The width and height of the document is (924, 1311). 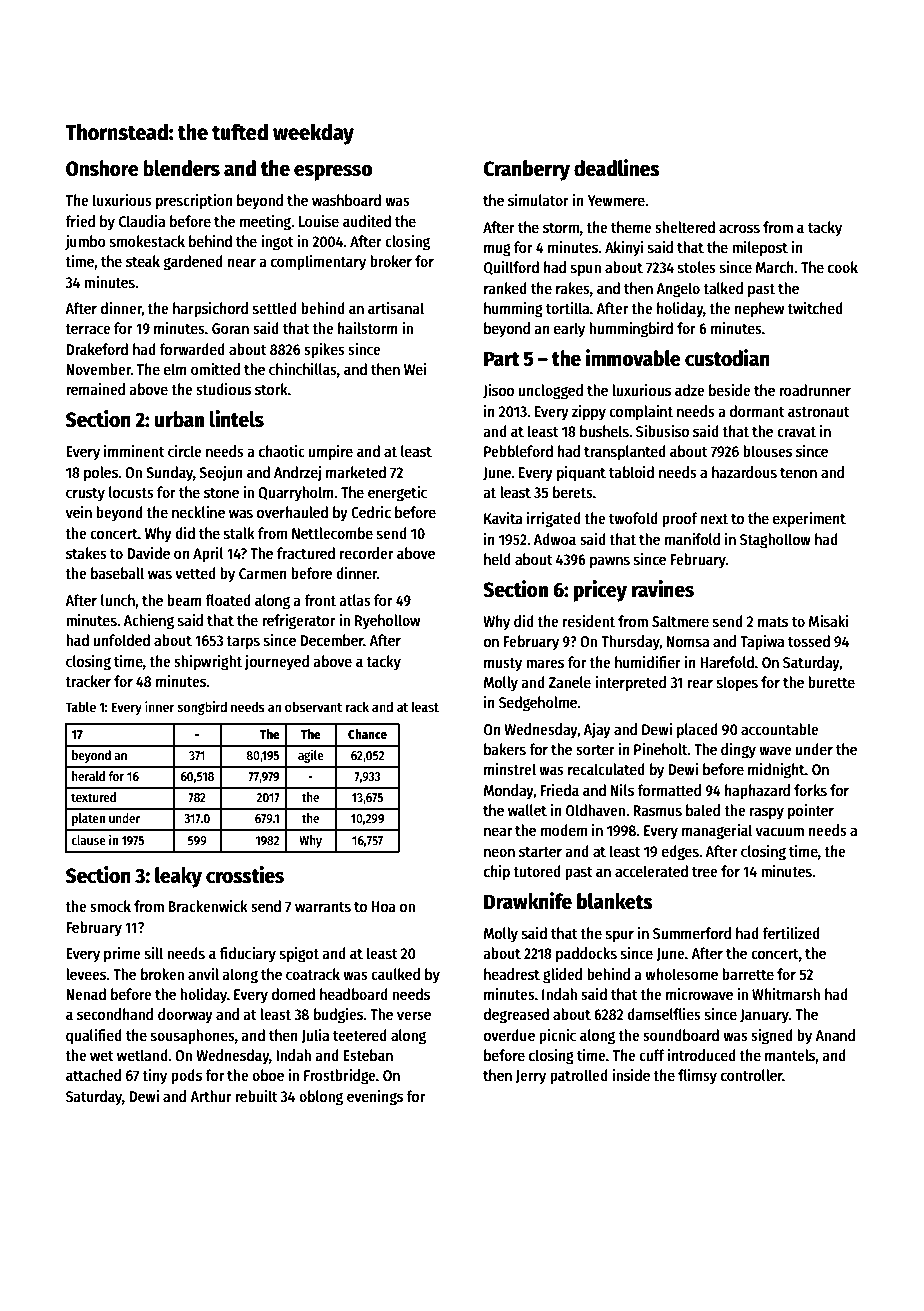 What do you see at coordinates (256, 1096) in the document?
I see `rebuilt` at bounding box center [256, 1096].
